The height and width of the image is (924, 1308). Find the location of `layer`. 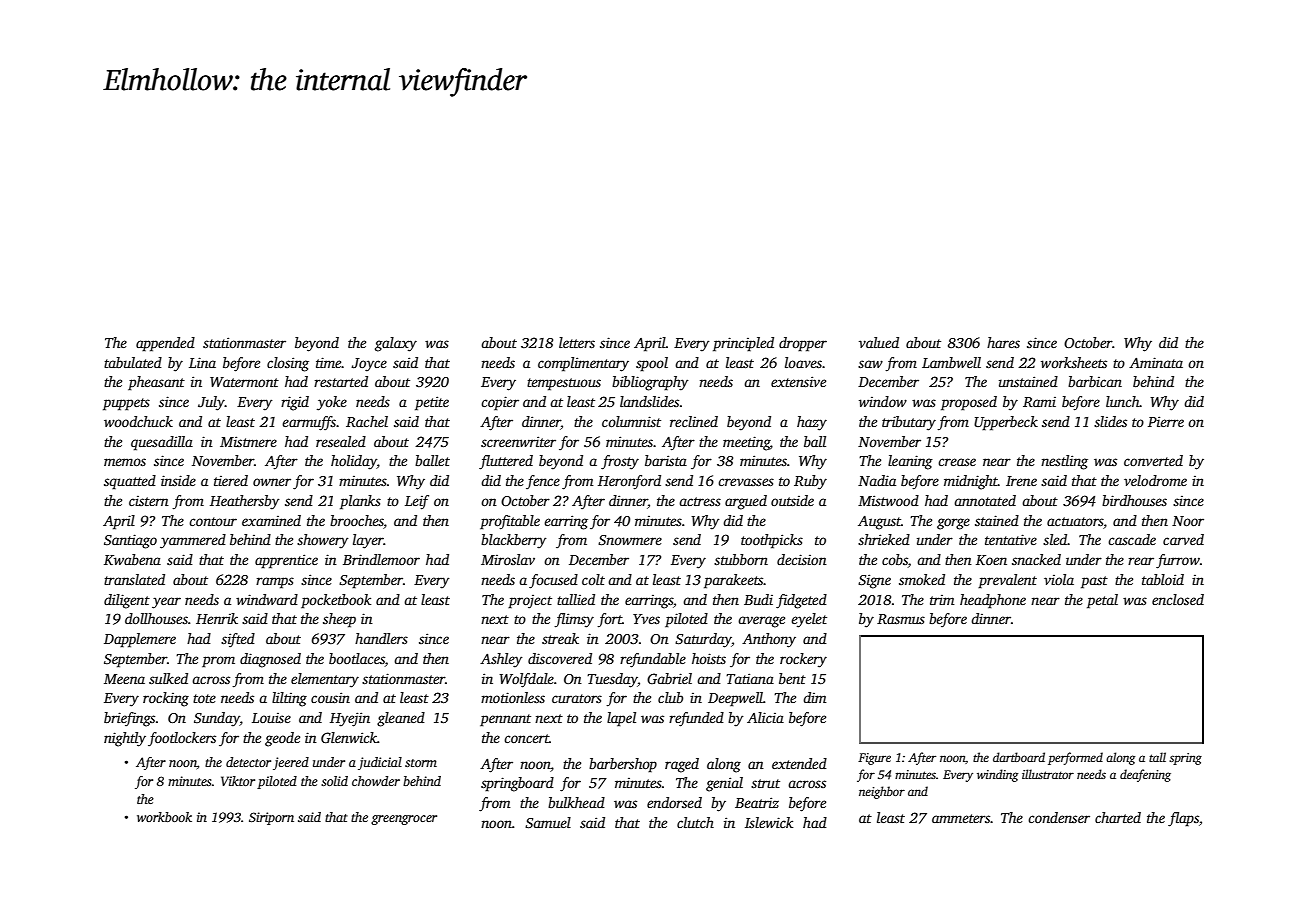

layer is located at coordinates (368, 541).
